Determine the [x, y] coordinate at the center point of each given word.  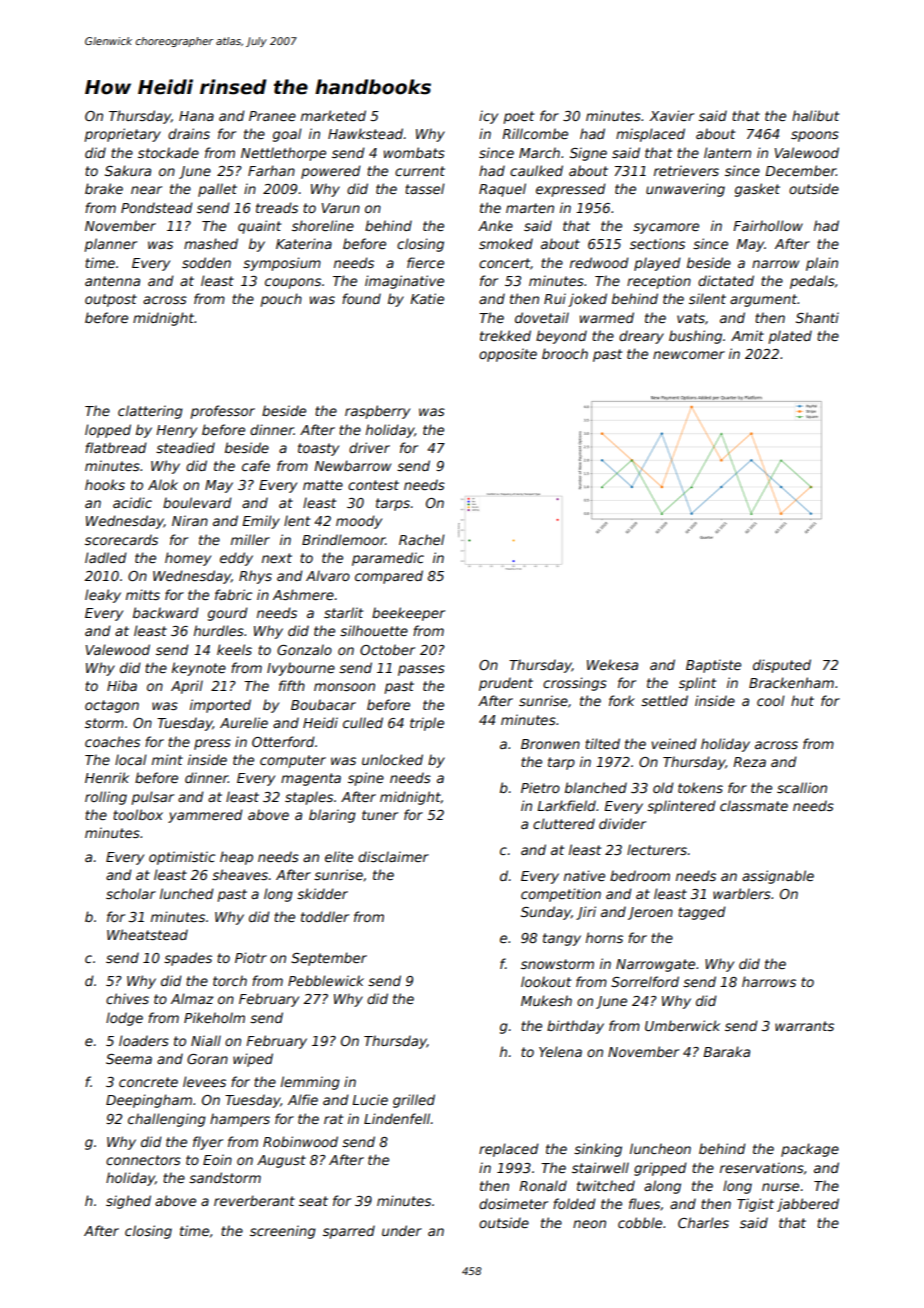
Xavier [671, 115]
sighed [128, 1202]
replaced [509, 1150]
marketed [333, 115]
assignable [778, 877]
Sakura [128, 170]
